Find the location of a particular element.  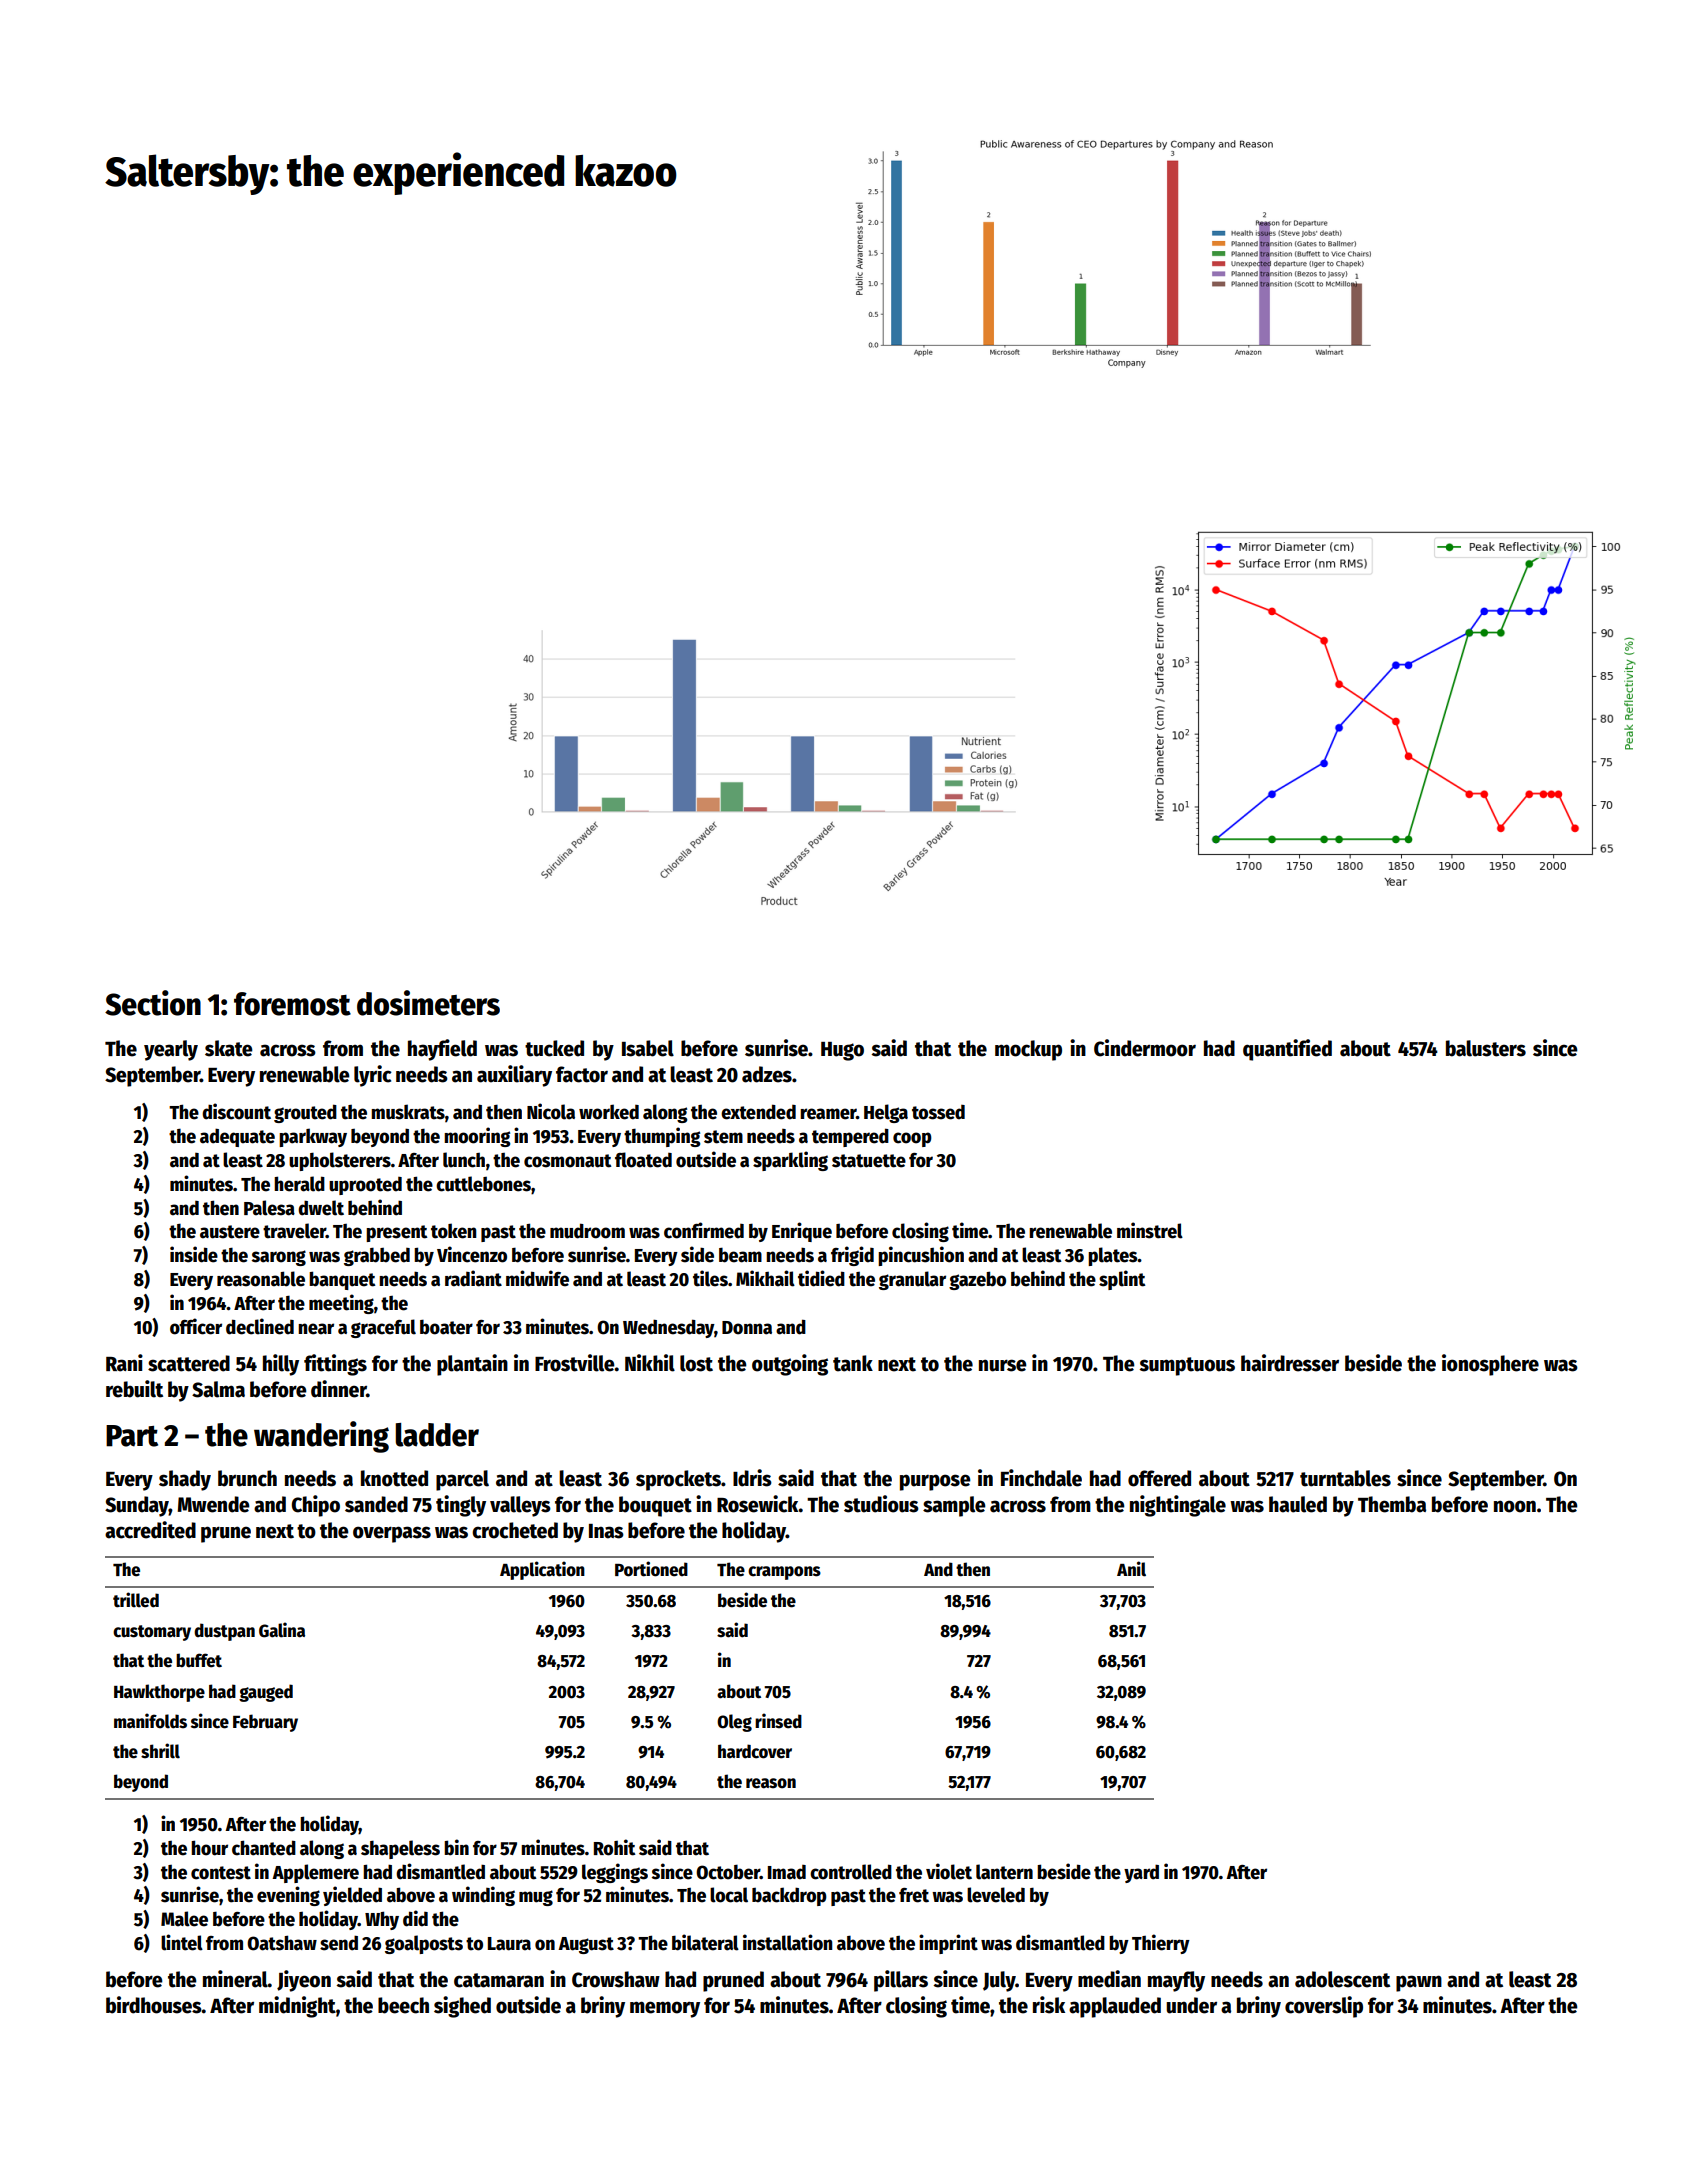

memory is located at coordinates (665, 2009).
